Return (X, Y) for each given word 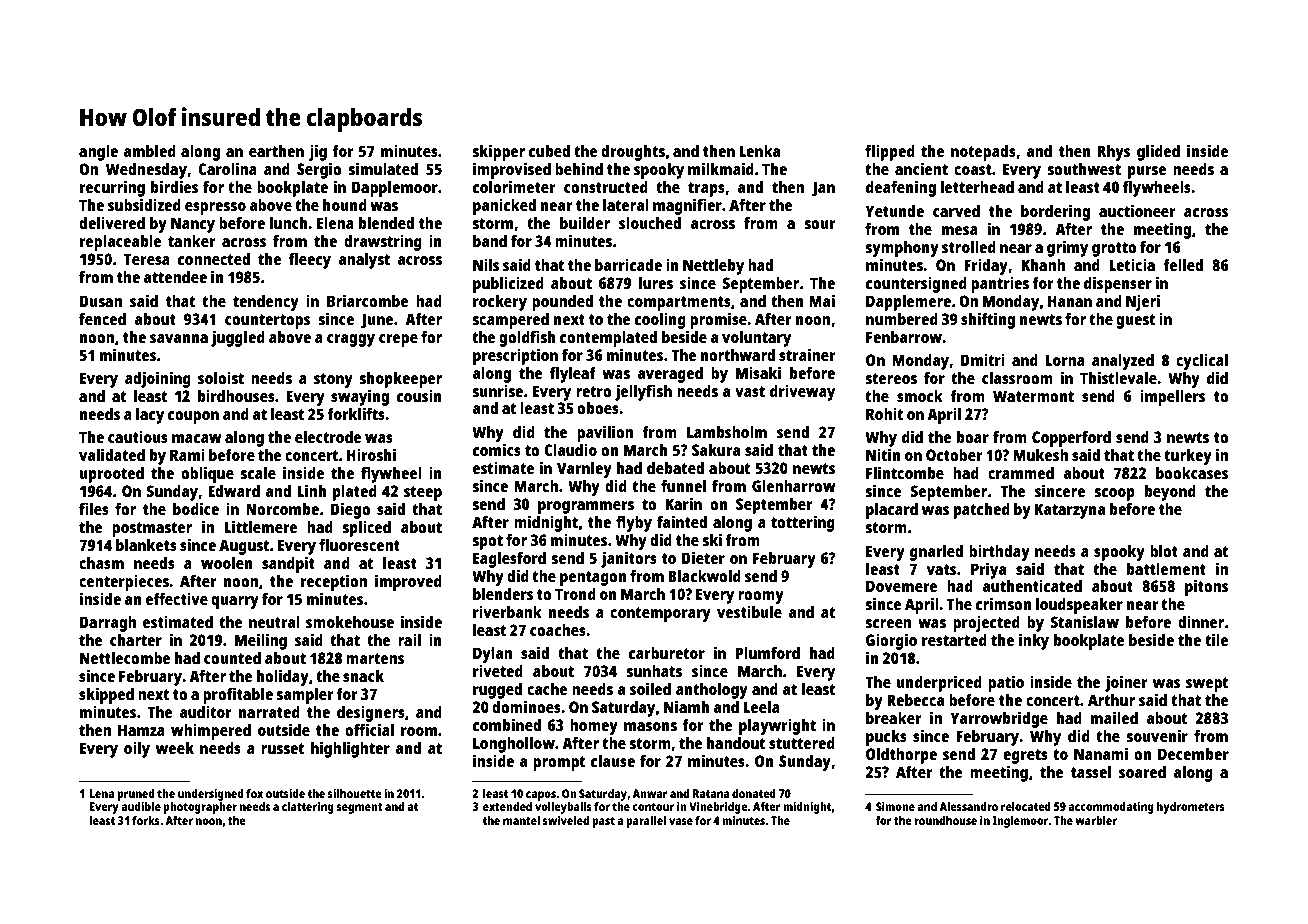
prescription (515, 356)
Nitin (883, 454)
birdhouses (236, 395)
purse (1147, 172)
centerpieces (124, 582)
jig (318, 152)
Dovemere (901, 586)
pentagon (593, 578)
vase (681, 821)
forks (146, 820)
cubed (549, 151)
